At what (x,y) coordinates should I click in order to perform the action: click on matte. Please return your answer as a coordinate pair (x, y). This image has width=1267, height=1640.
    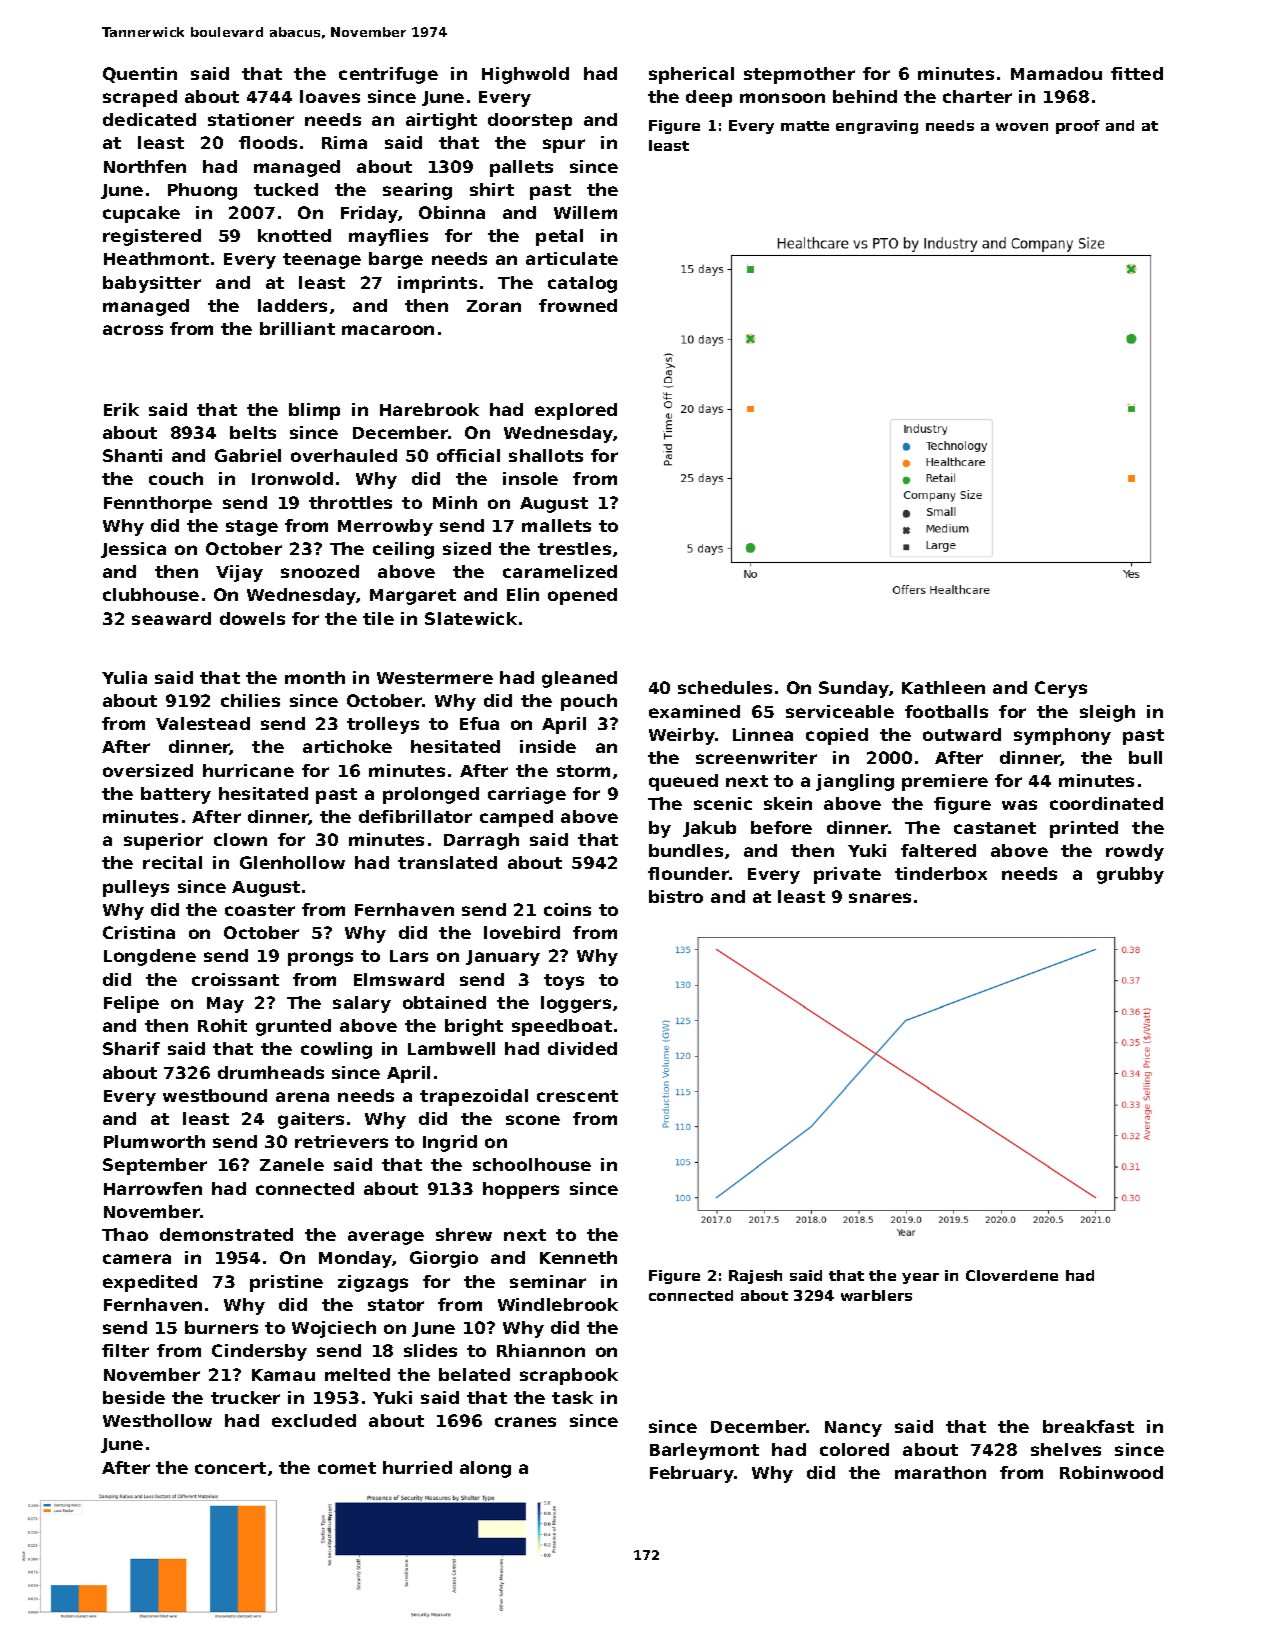
    Looking at the image, I should click on (805, 126).
